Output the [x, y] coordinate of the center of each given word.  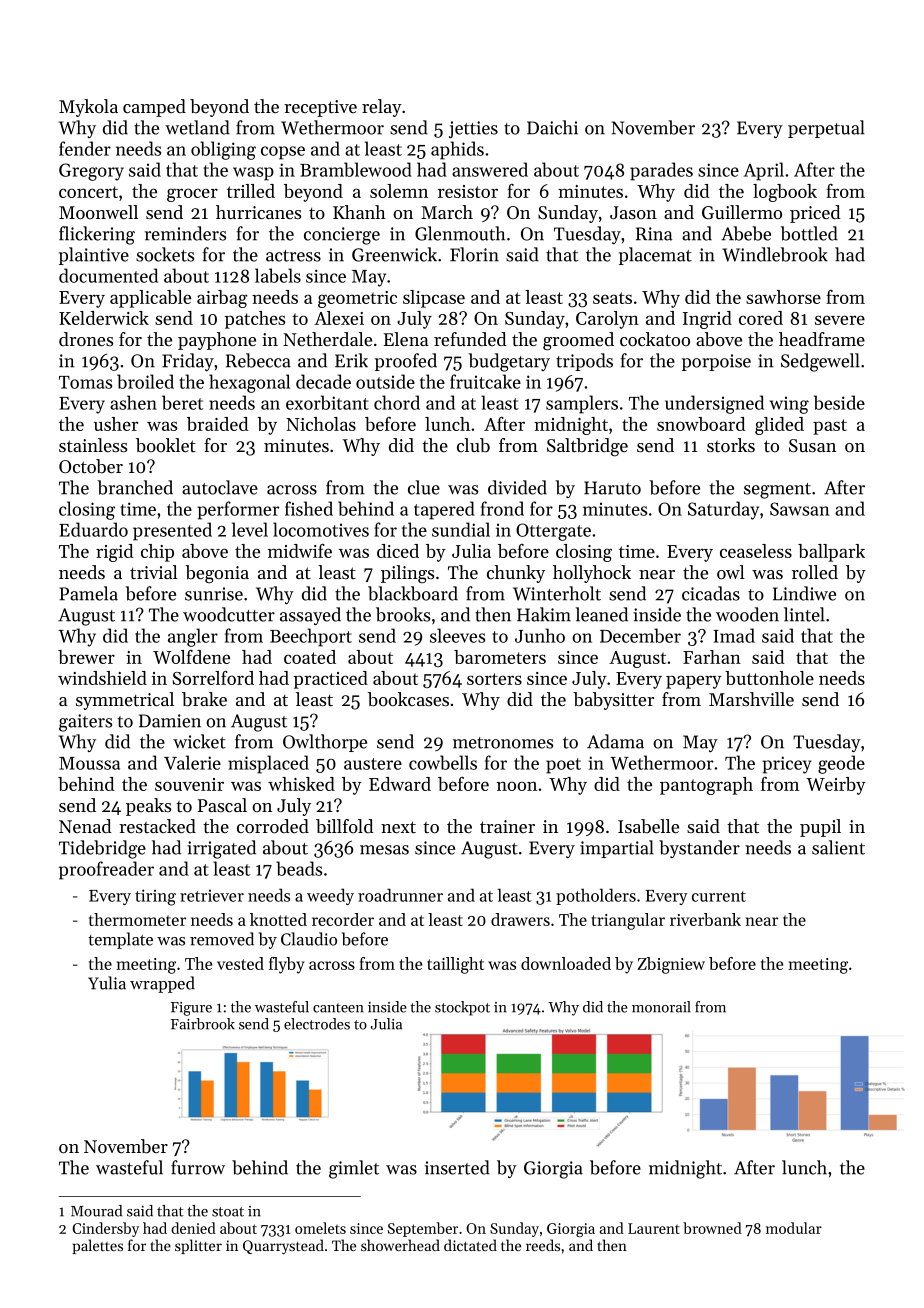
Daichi [552, 127]
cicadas [711, 593]
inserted [457, 1167]
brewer [86, 657]
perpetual [826, 129]
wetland [197, 127]
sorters [494, 679]
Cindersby [105, 1229]
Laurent [654, 1228]
